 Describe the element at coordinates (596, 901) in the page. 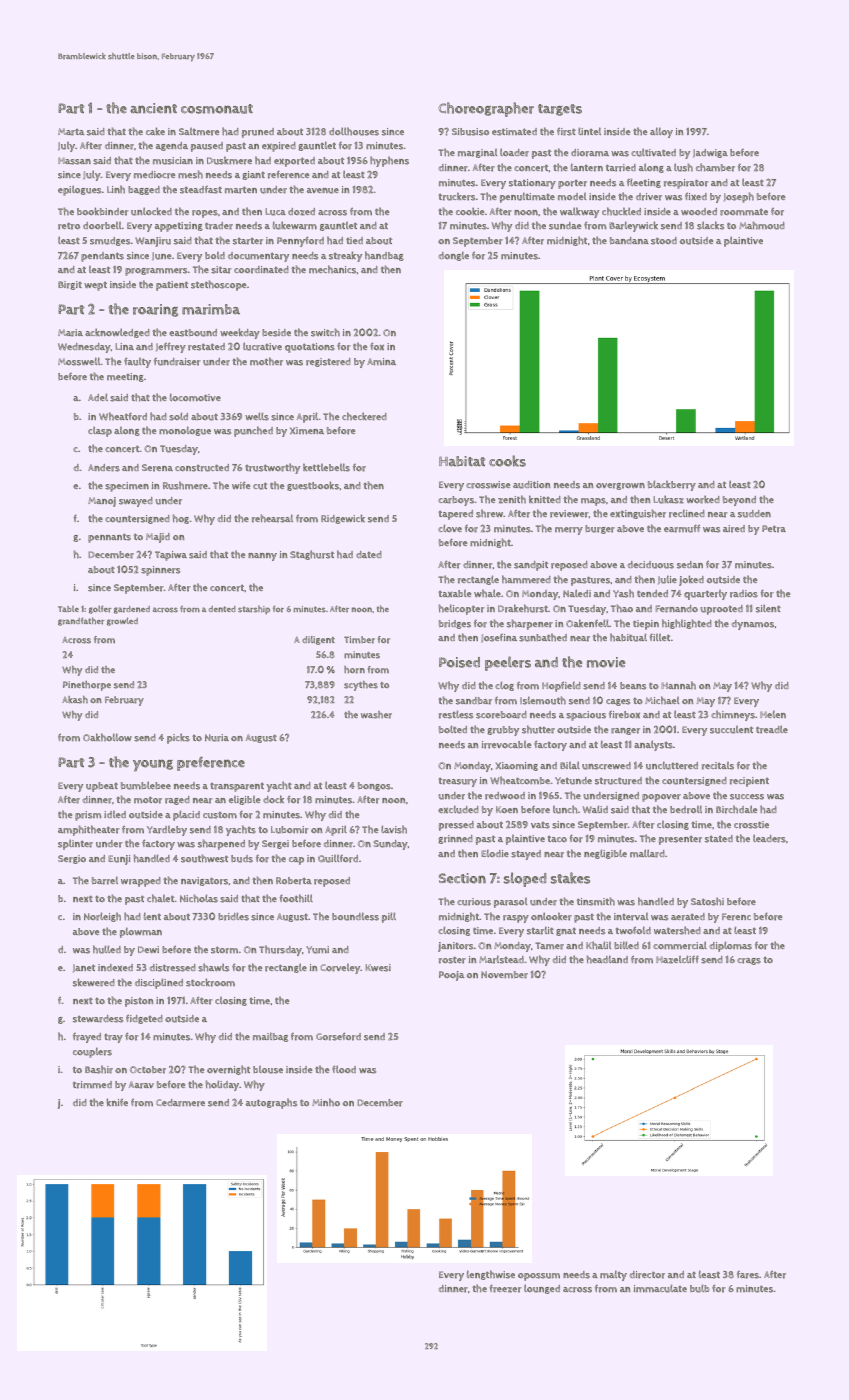

I see `tinsmith` at that location.
